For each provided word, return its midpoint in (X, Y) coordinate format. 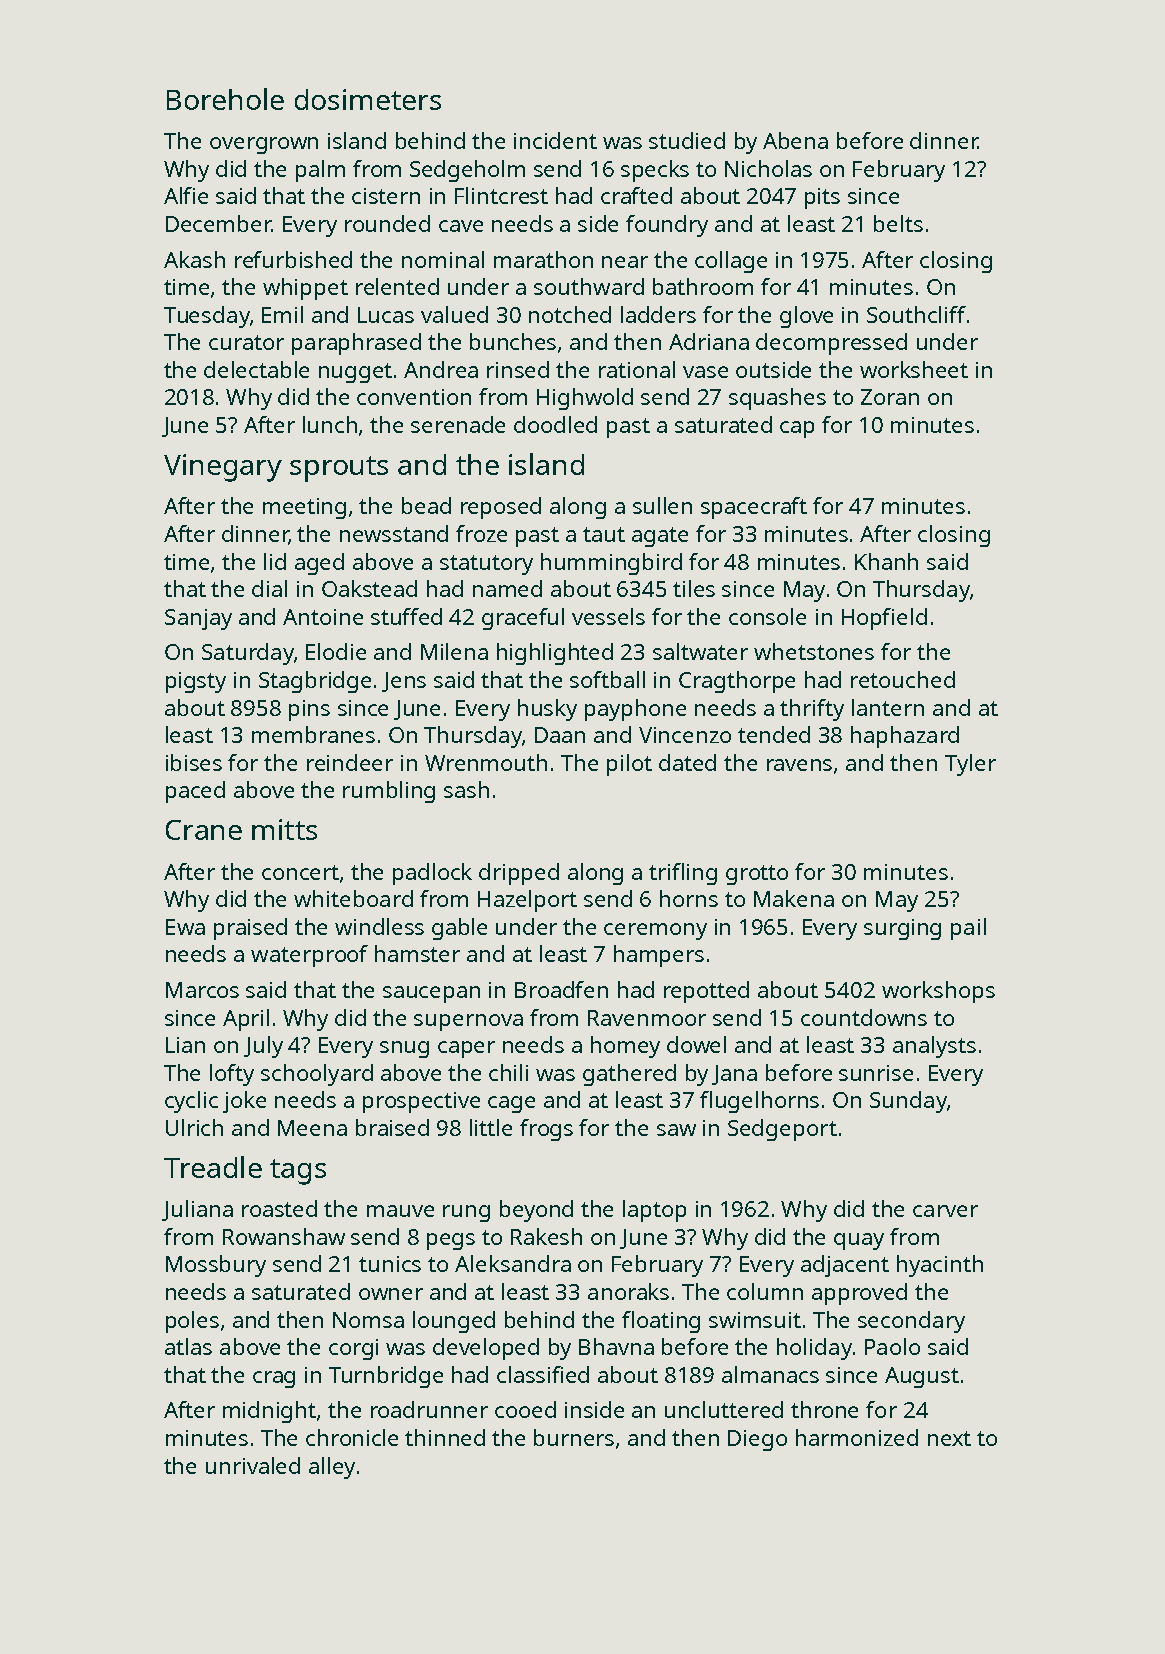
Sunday (908, 1102)
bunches (513, 341)
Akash (194, 259)
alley (332, 1468)
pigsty (196, 682)
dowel (696, 1044)
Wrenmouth (486, 762)
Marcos (202, 990)
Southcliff (916, 314)
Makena (794, 898)
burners (574, 1437)
